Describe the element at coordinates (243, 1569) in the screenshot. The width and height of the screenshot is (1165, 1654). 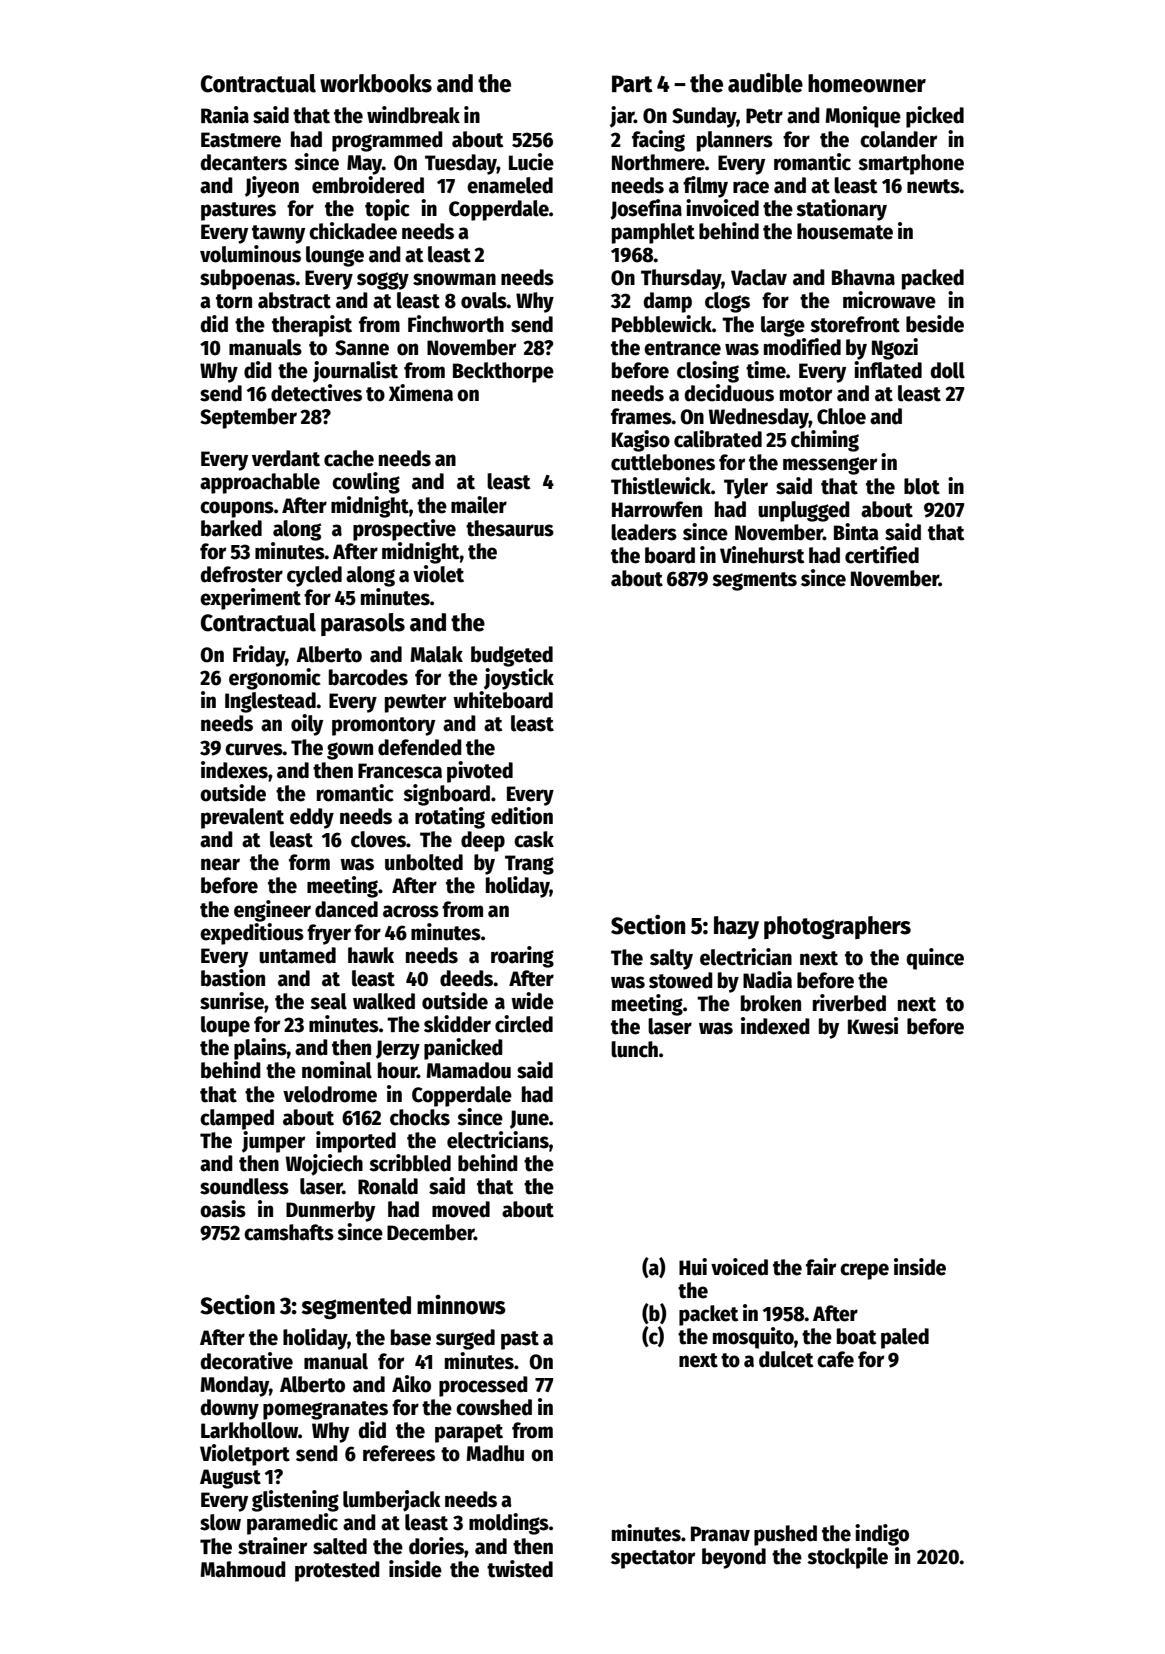
I see `Mahmoud` at that location.
